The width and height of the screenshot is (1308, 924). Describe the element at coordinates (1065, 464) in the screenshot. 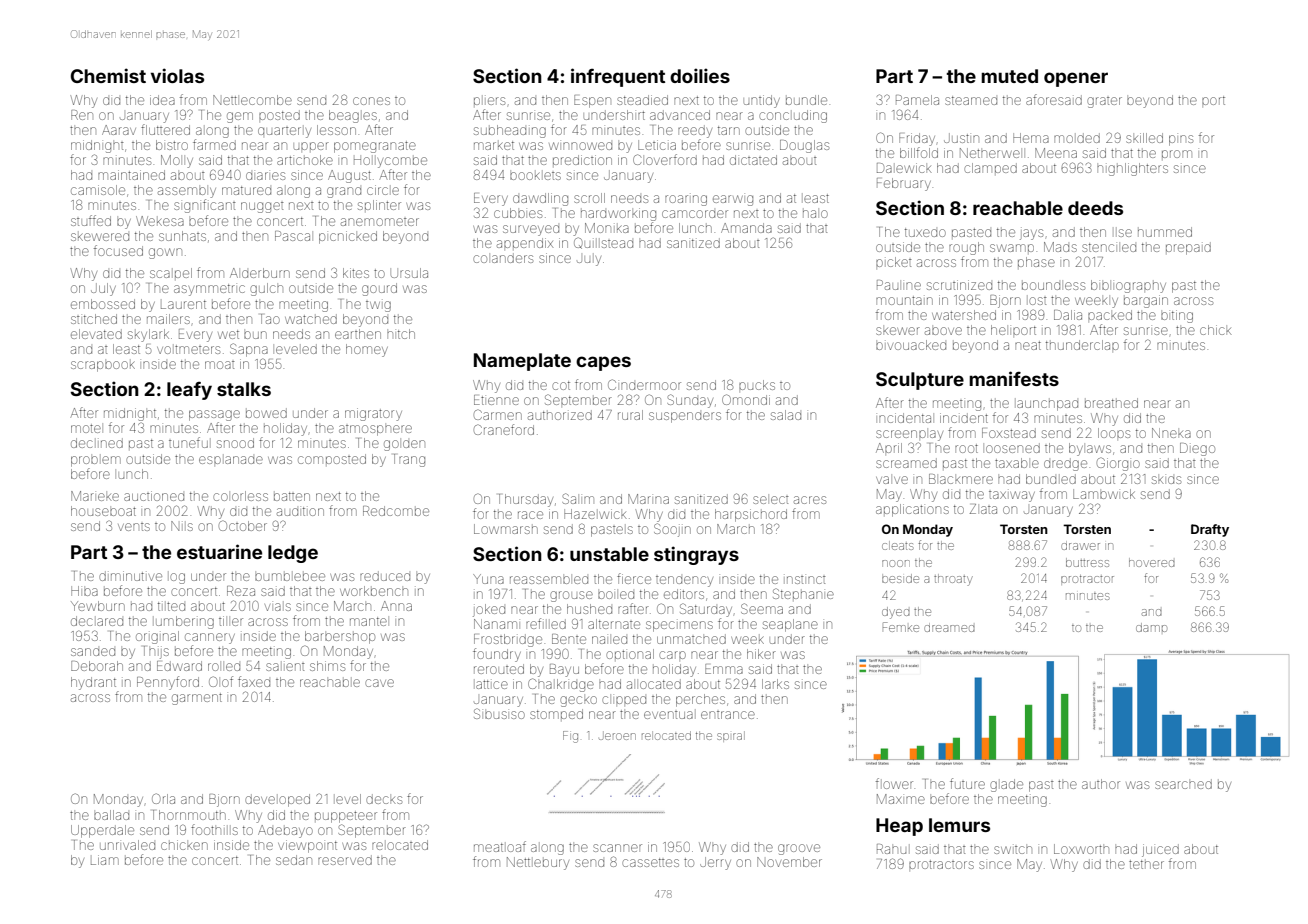

I see `dredge` at that location.
